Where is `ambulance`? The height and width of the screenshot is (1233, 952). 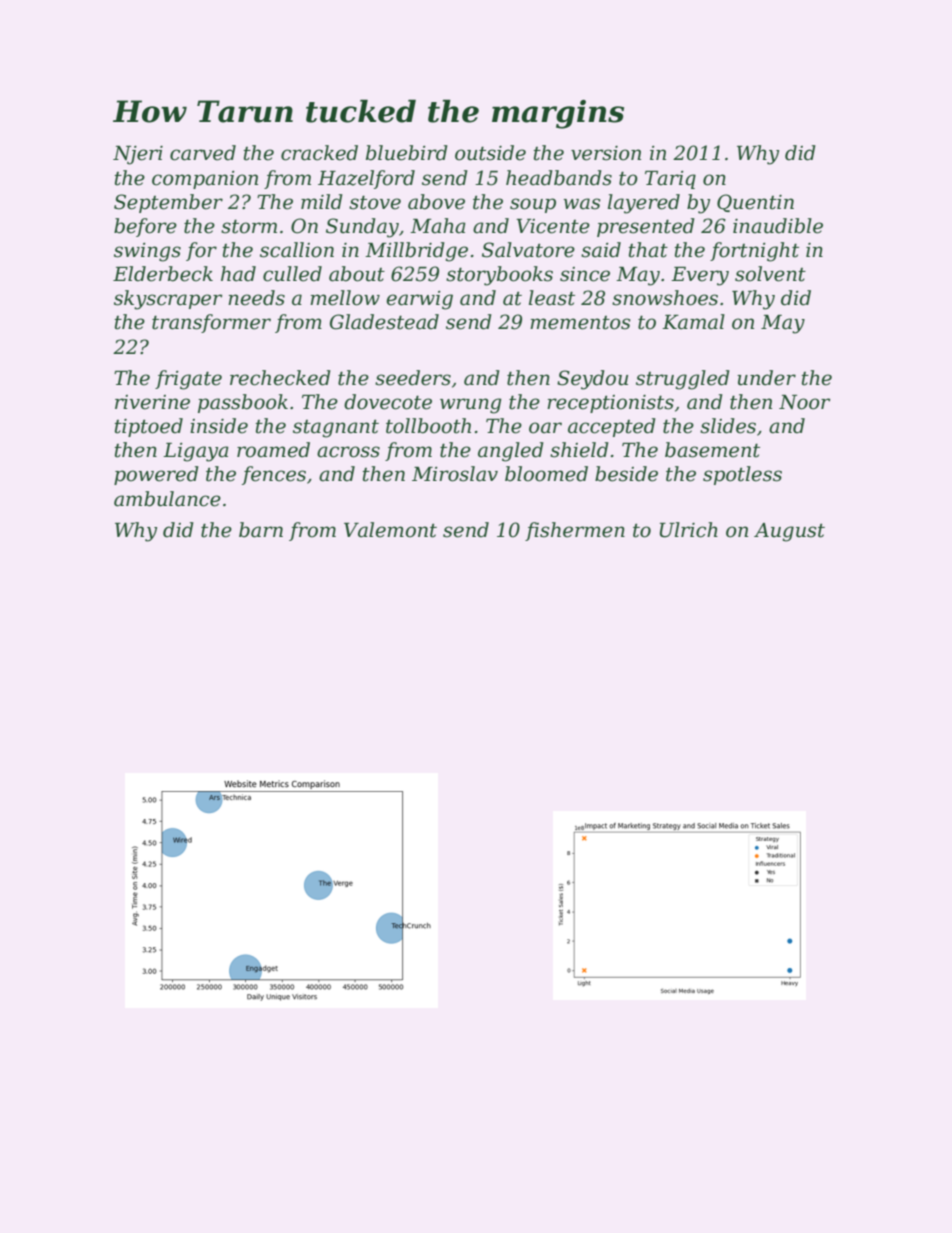 ambulance is located at coordinates (167, 499).
